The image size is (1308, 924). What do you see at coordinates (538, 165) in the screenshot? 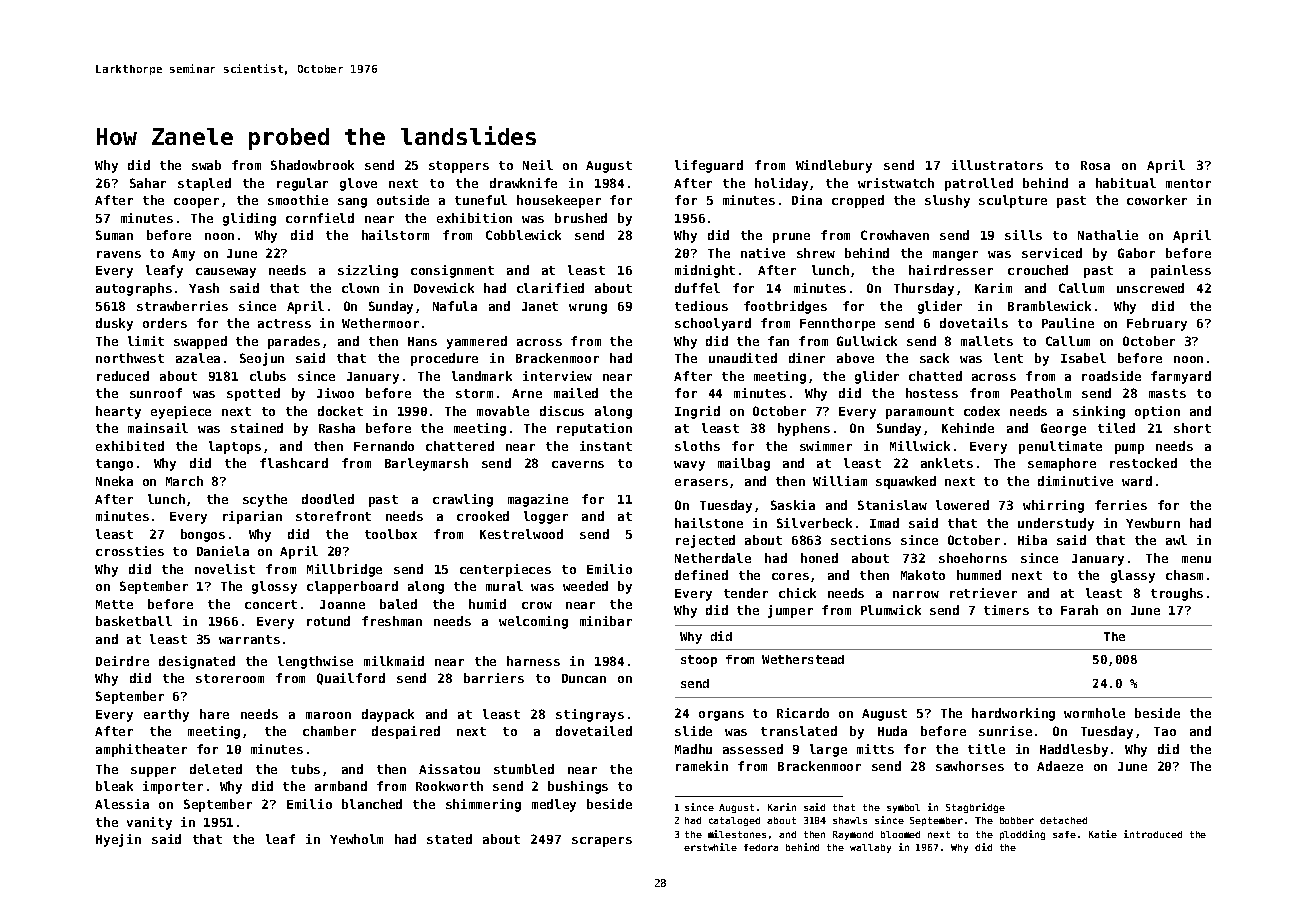
I see `Neil` at bounding box center [538, 165].
